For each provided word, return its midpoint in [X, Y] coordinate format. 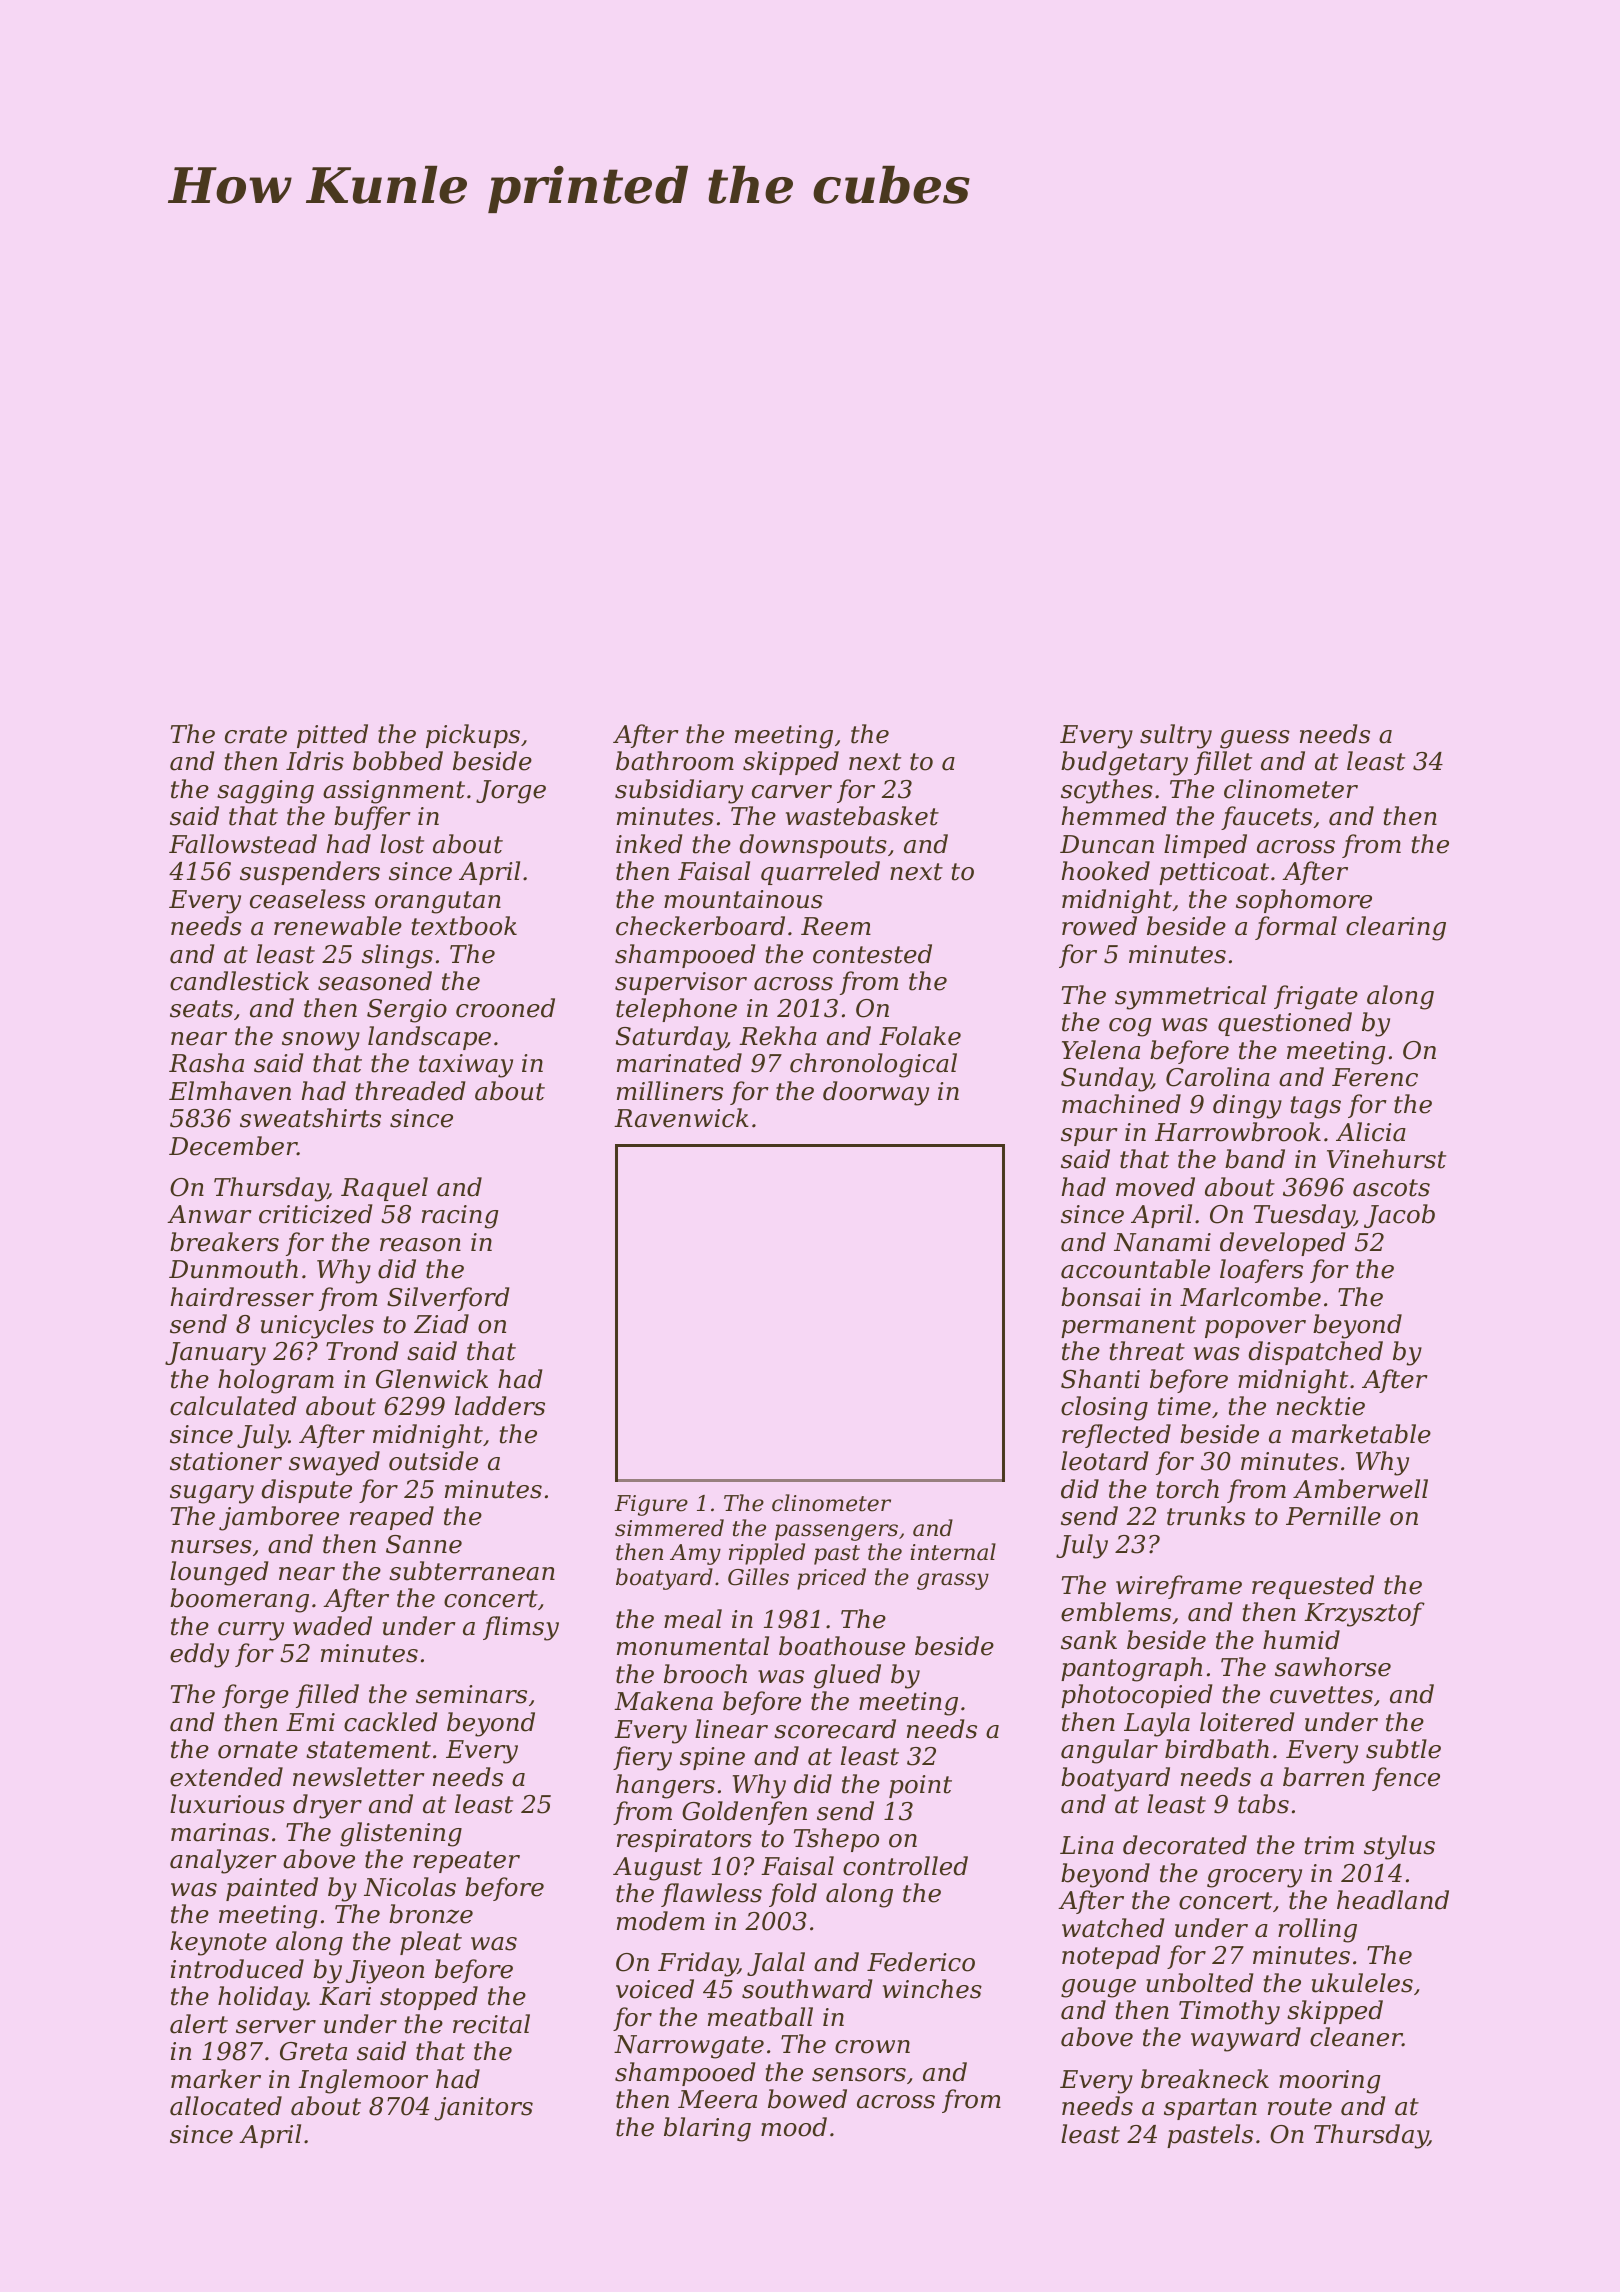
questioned [1285, 1024]
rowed [1099, 926]
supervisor [681, 983]
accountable [1135, 1269]
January [215, 1354]
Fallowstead [243, 844]
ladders [500, 1406]
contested [872, 954]
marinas [220, 1832]
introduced [237, 1969]
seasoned [375, 981]
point [920, 1786]
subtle [1403, 1749]
